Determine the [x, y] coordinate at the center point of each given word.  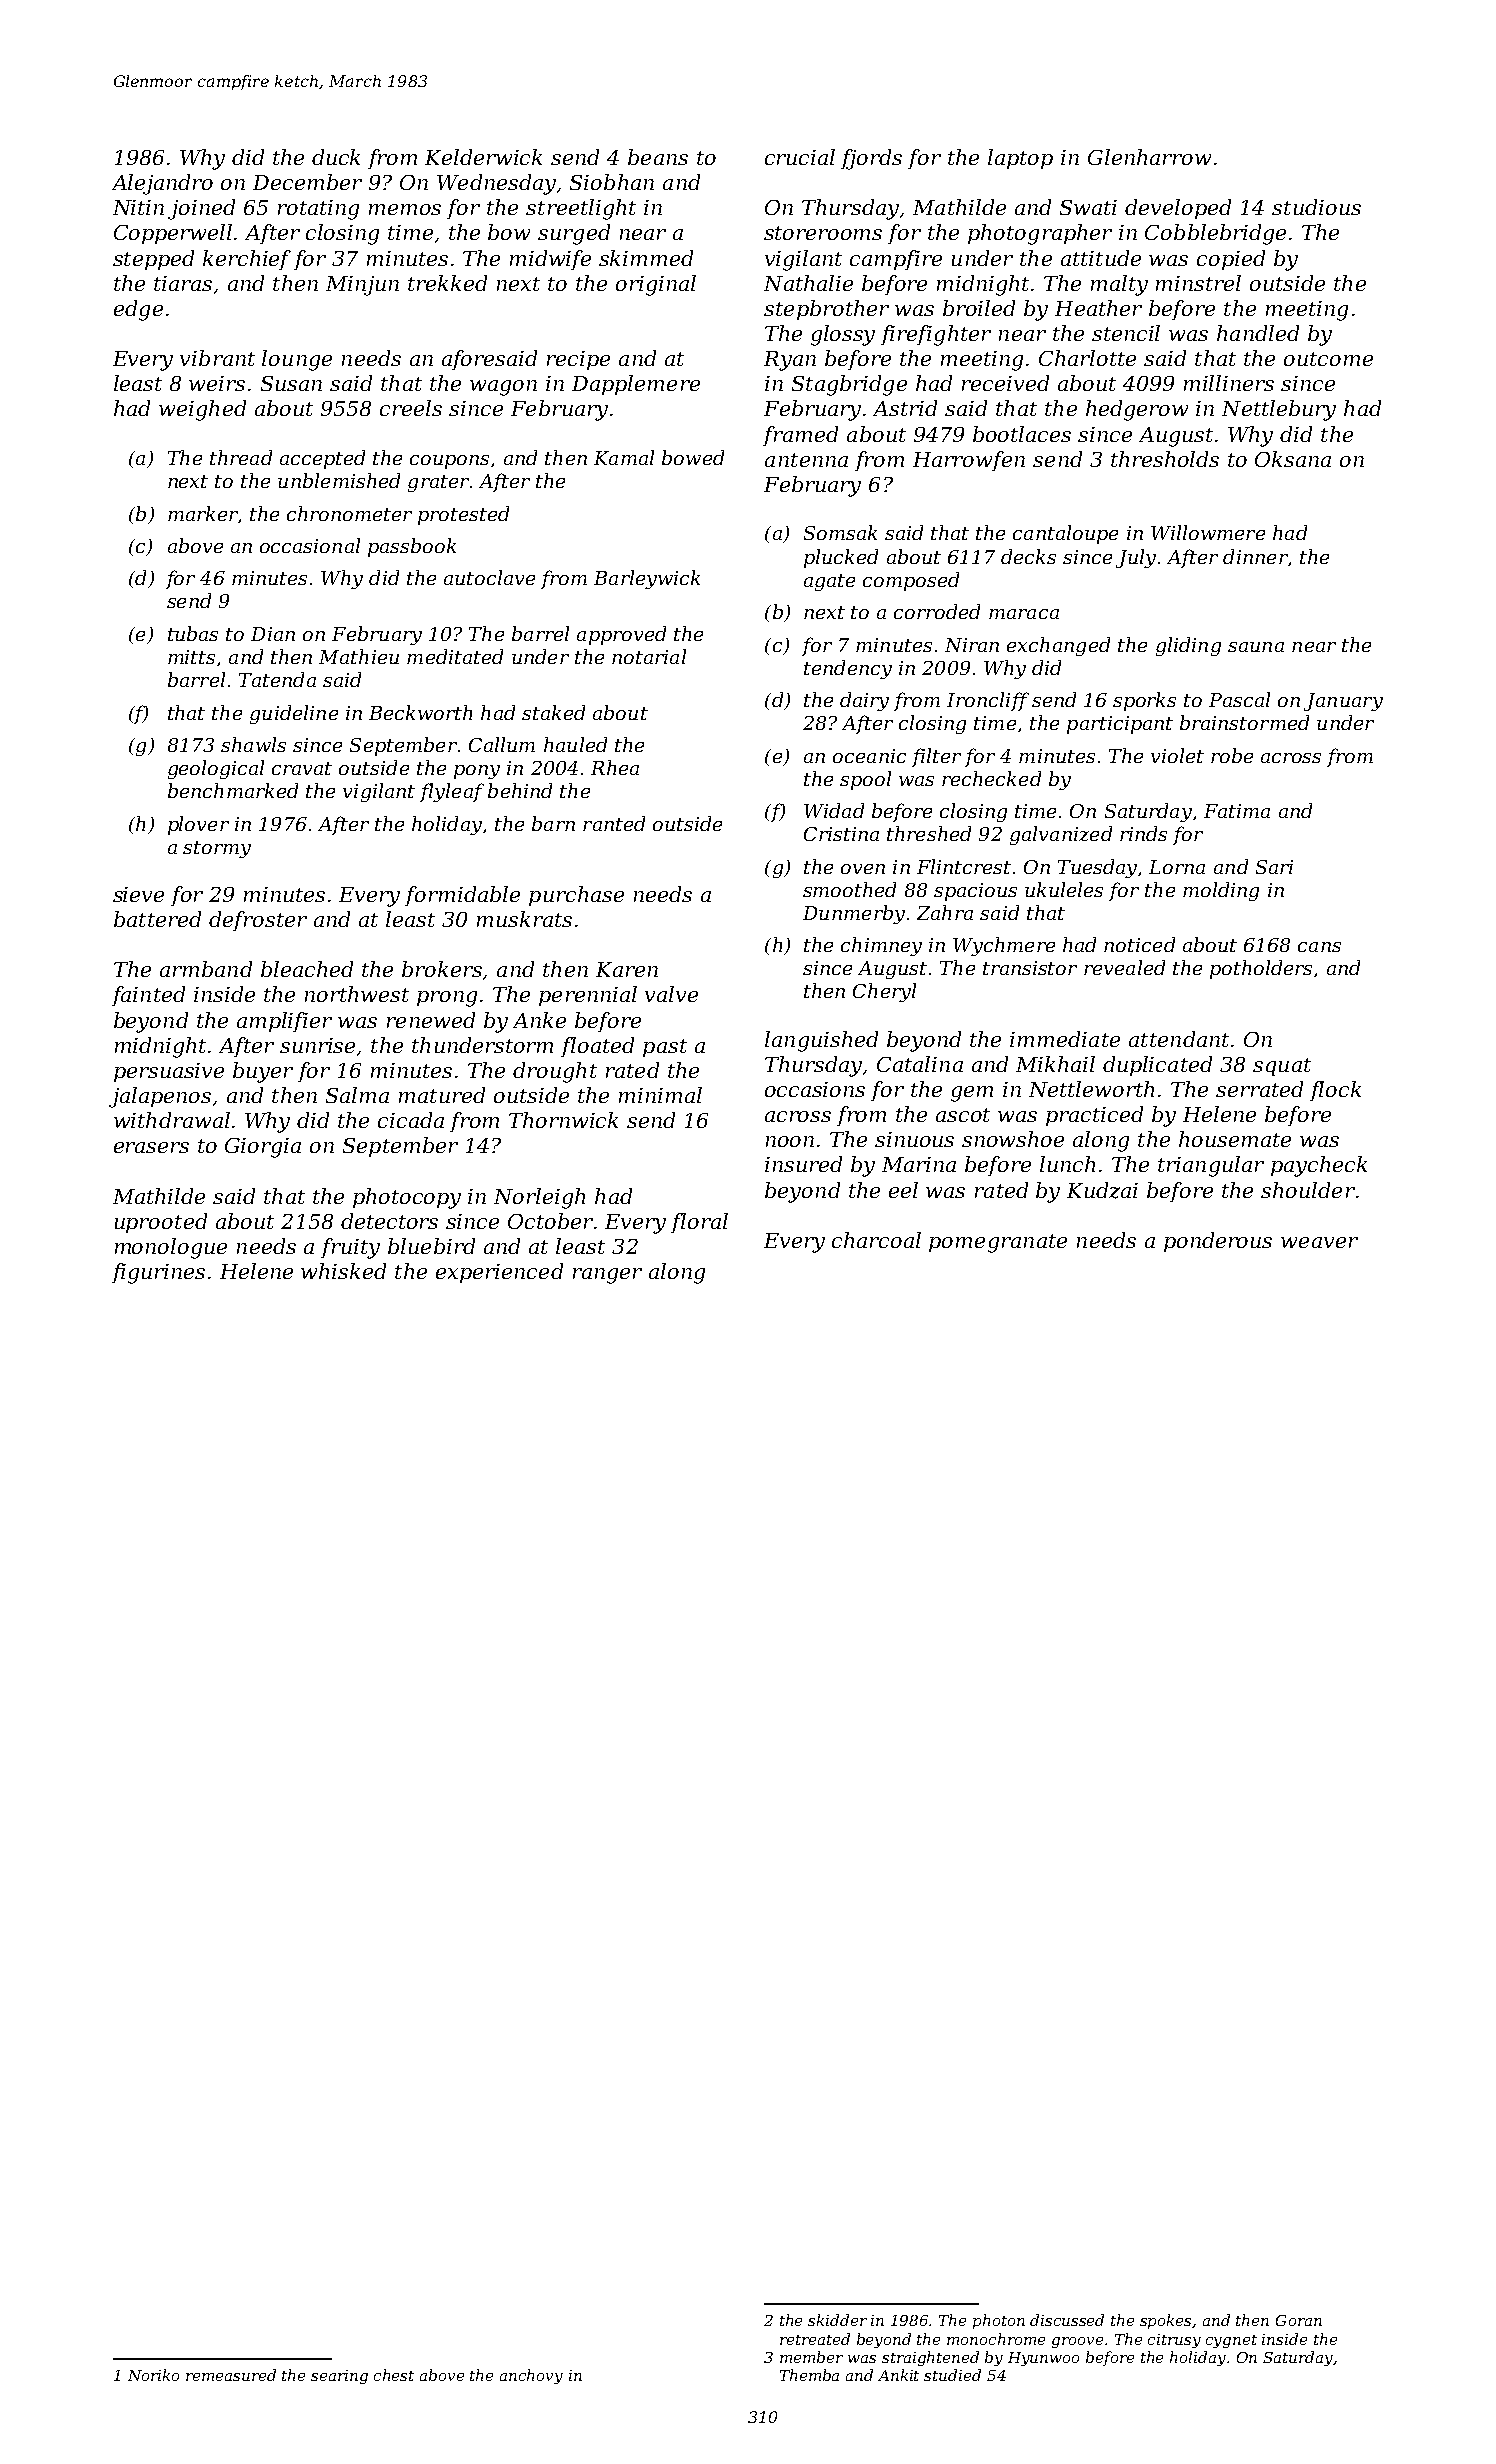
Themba [809, 2375]
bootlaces [1022, 434]
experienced [499, 1273]
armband [206, 969]
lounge [297, 360]
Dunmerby [854, 914]
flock [1335, 1091]
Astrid [905, 408]
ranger [607, 1276]
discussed [1067, 2320]
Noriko [153, 2375]
